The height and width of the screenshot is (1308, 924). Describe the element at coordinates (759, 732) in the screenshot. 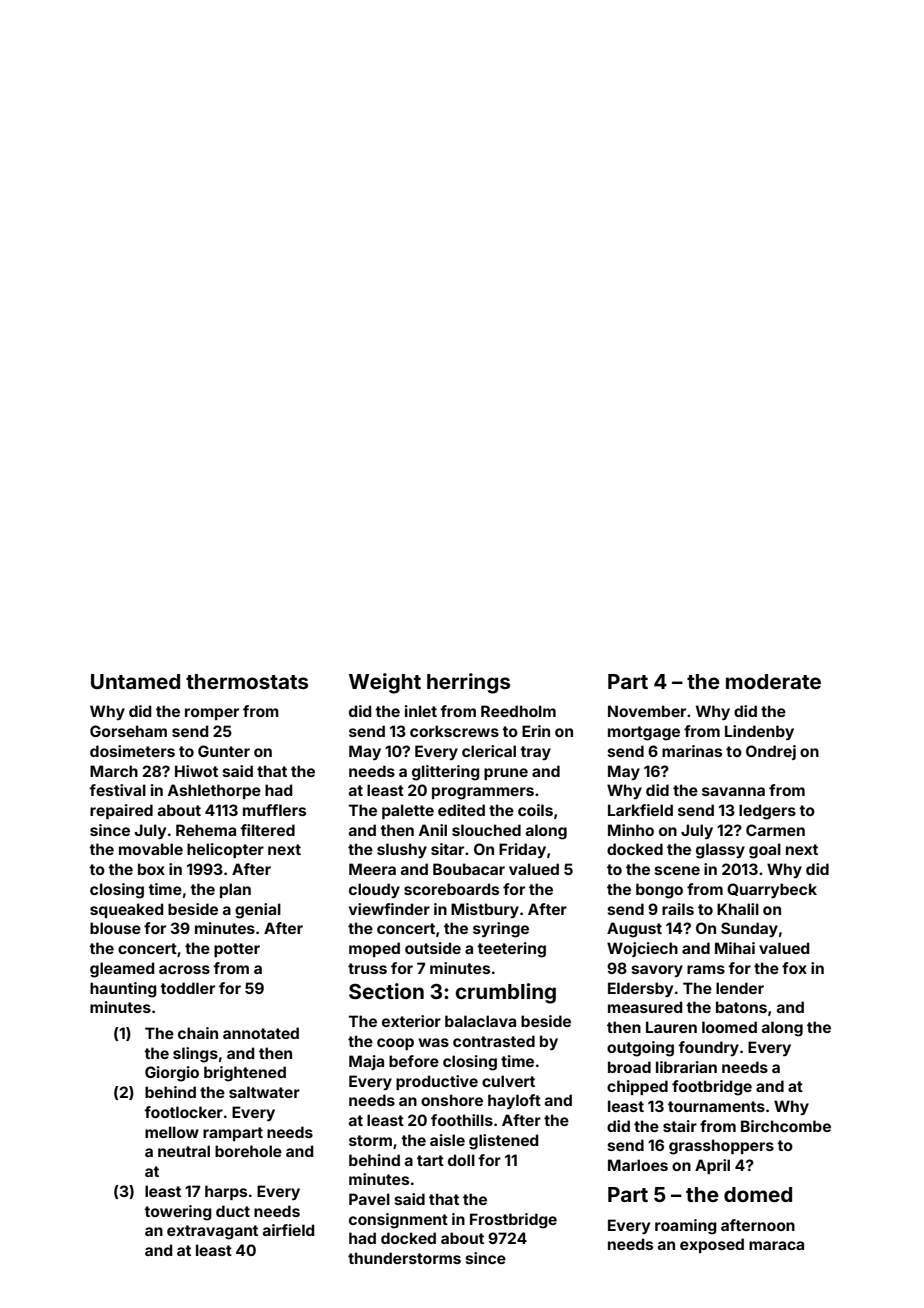

I see `Lindenby` at that location.
